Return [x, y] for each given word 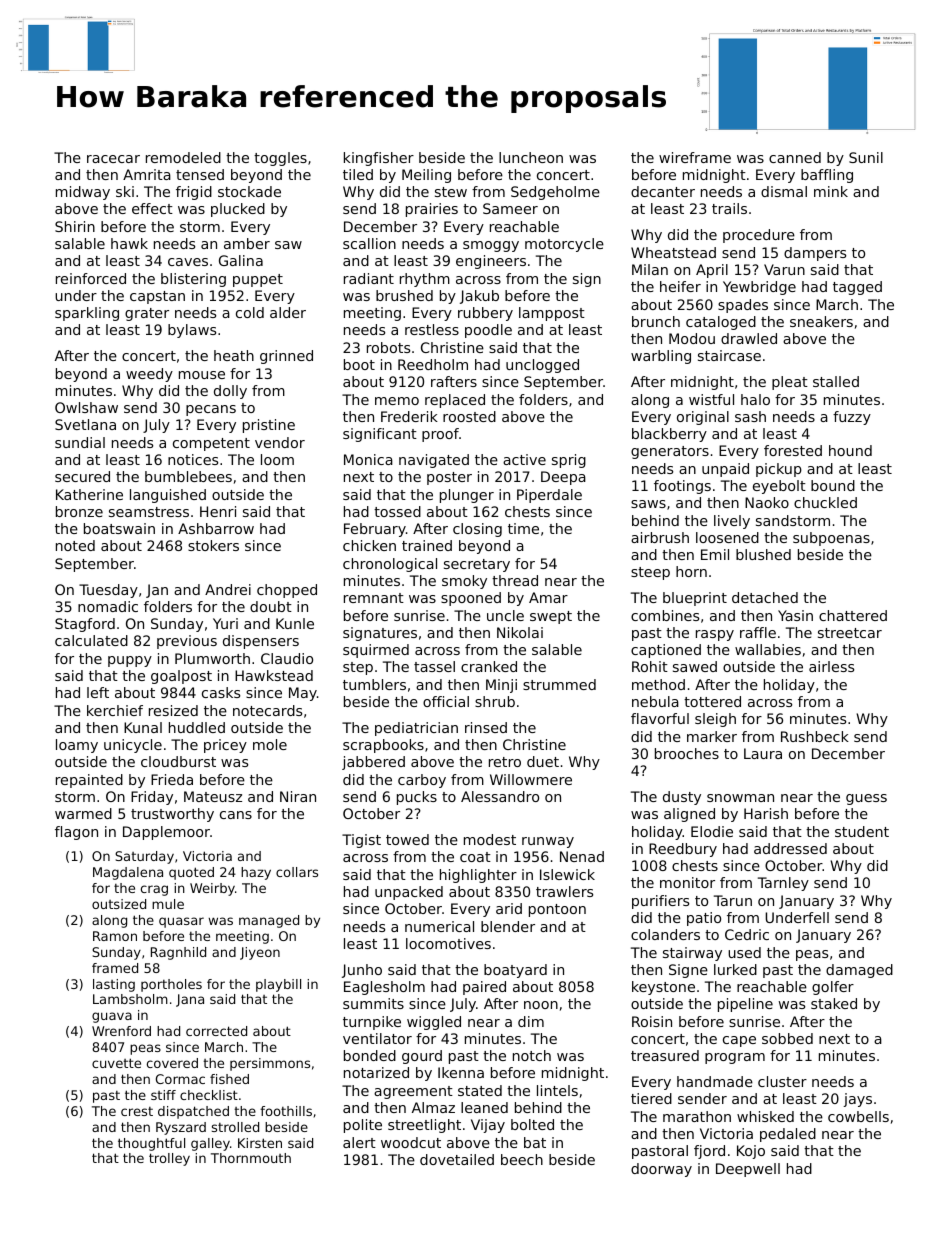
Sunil [866, 157]
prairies [432, 210]
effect [152, 208]
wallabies [768, 649]
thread [515, 580]
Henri [218, 511]
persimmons [270, 1064]
